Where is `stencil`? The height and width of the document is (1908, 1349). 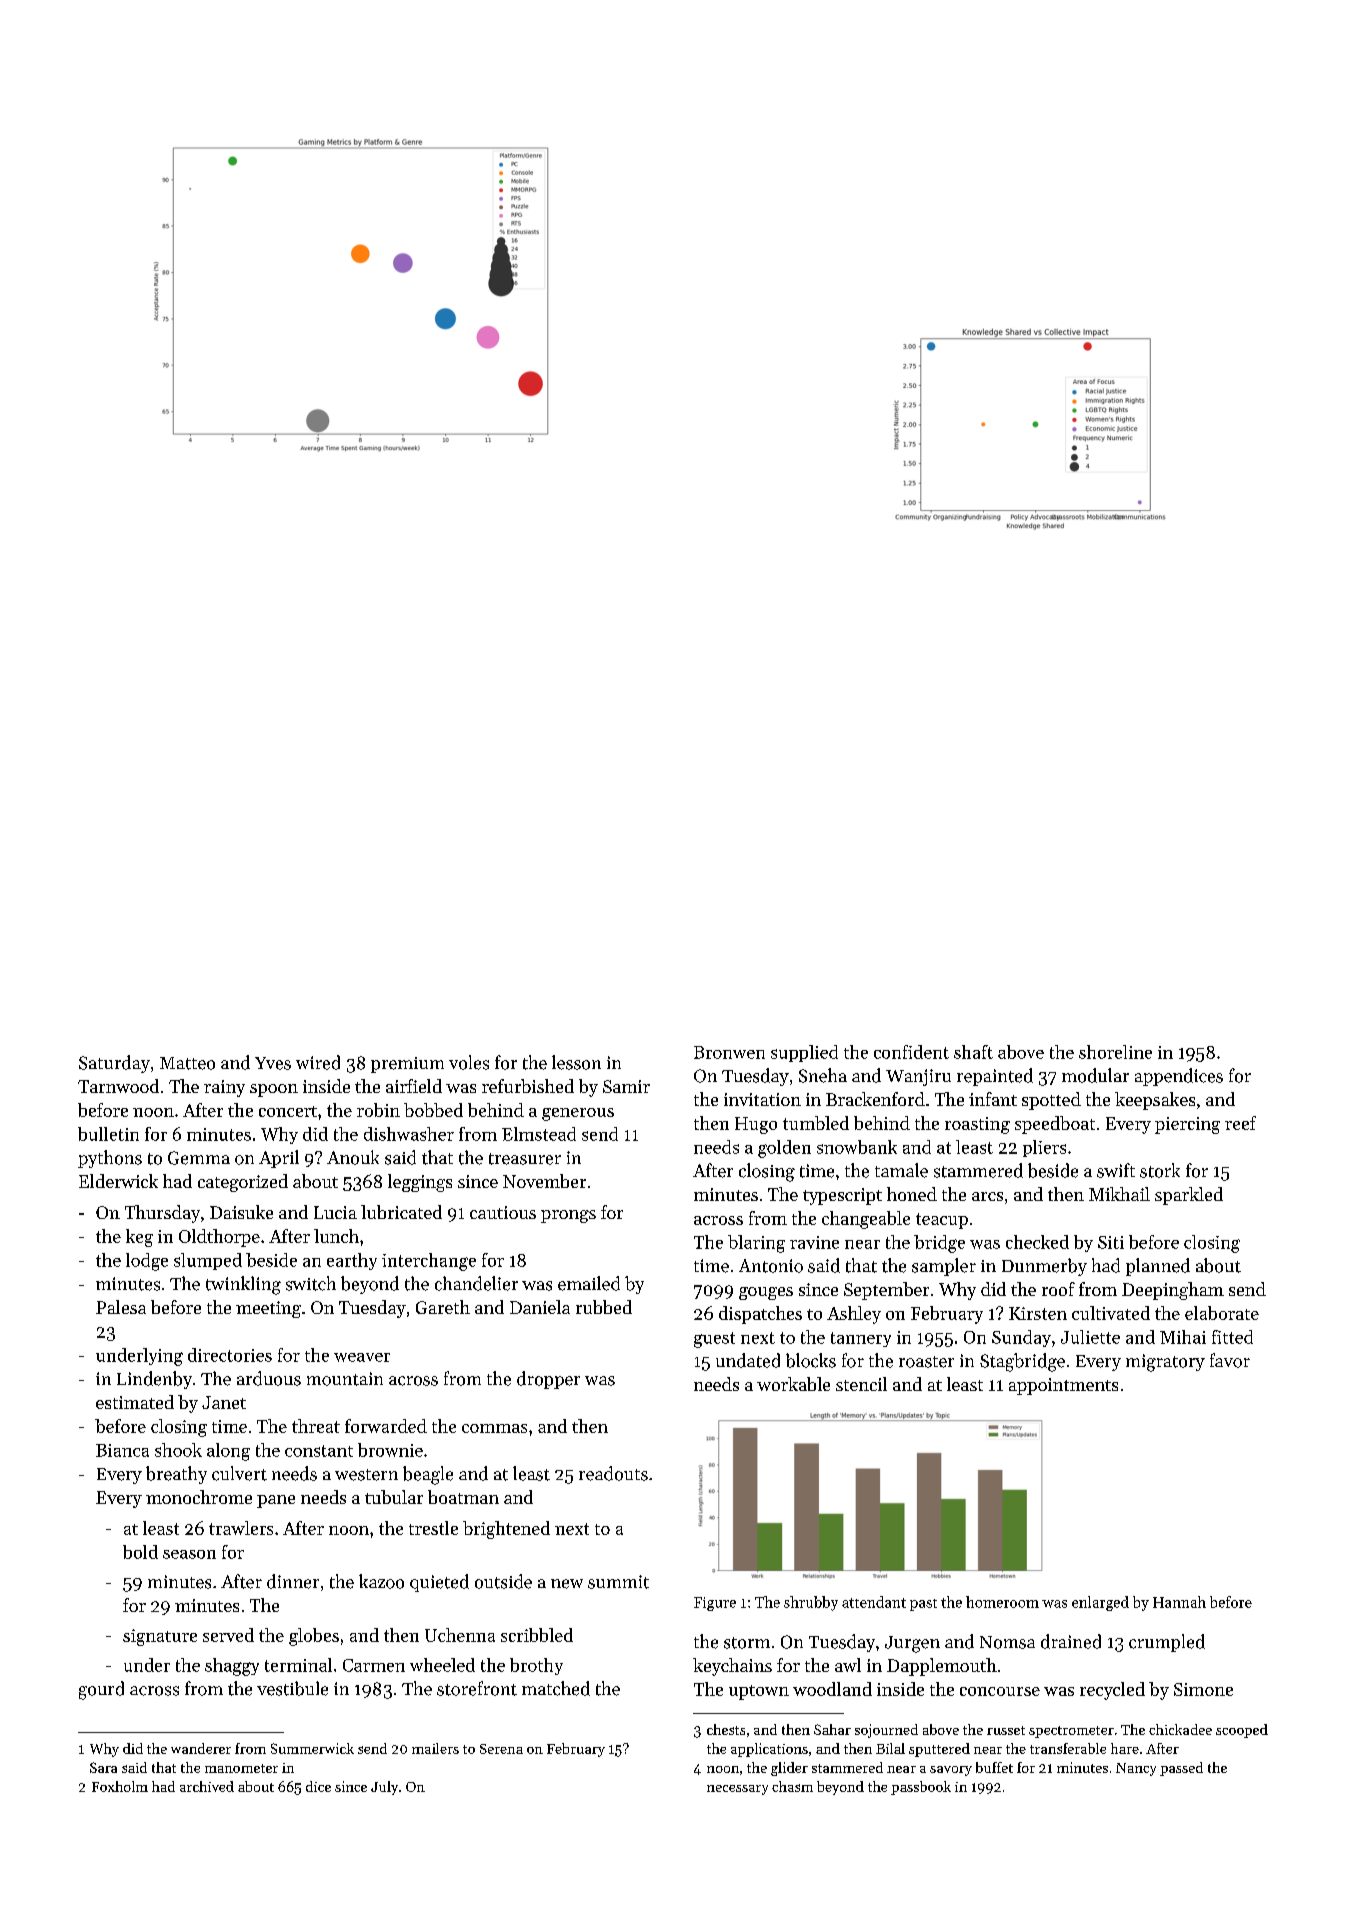
stencil is located at coordinates (861, 1384).
